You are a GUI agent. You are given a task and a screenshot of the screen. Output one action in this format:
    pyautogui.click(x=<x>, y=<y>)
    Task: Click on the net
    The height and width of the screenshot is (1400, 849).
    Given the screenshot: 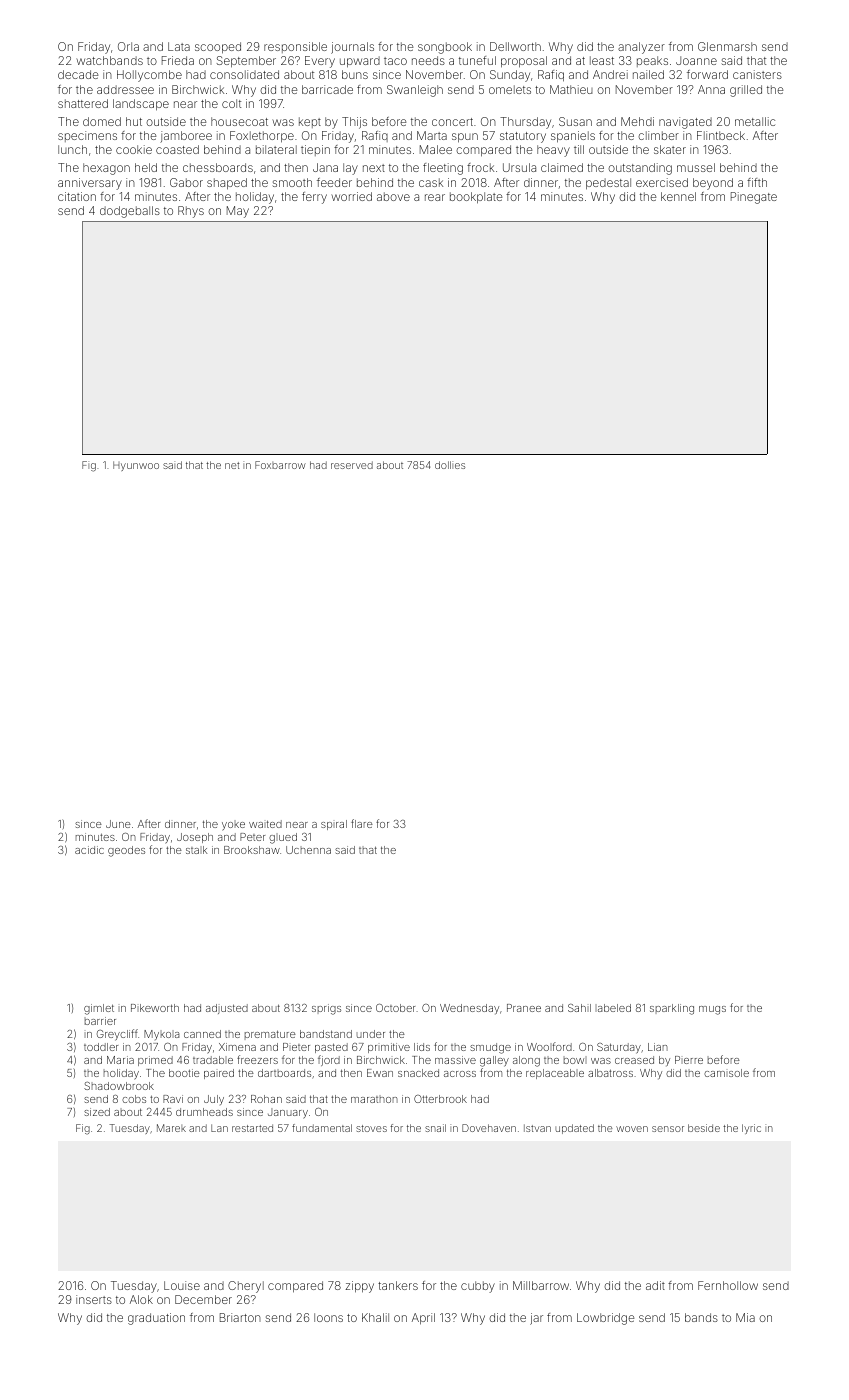 What is the action you would take?
    pyautogui.click(x=232, y=465)
